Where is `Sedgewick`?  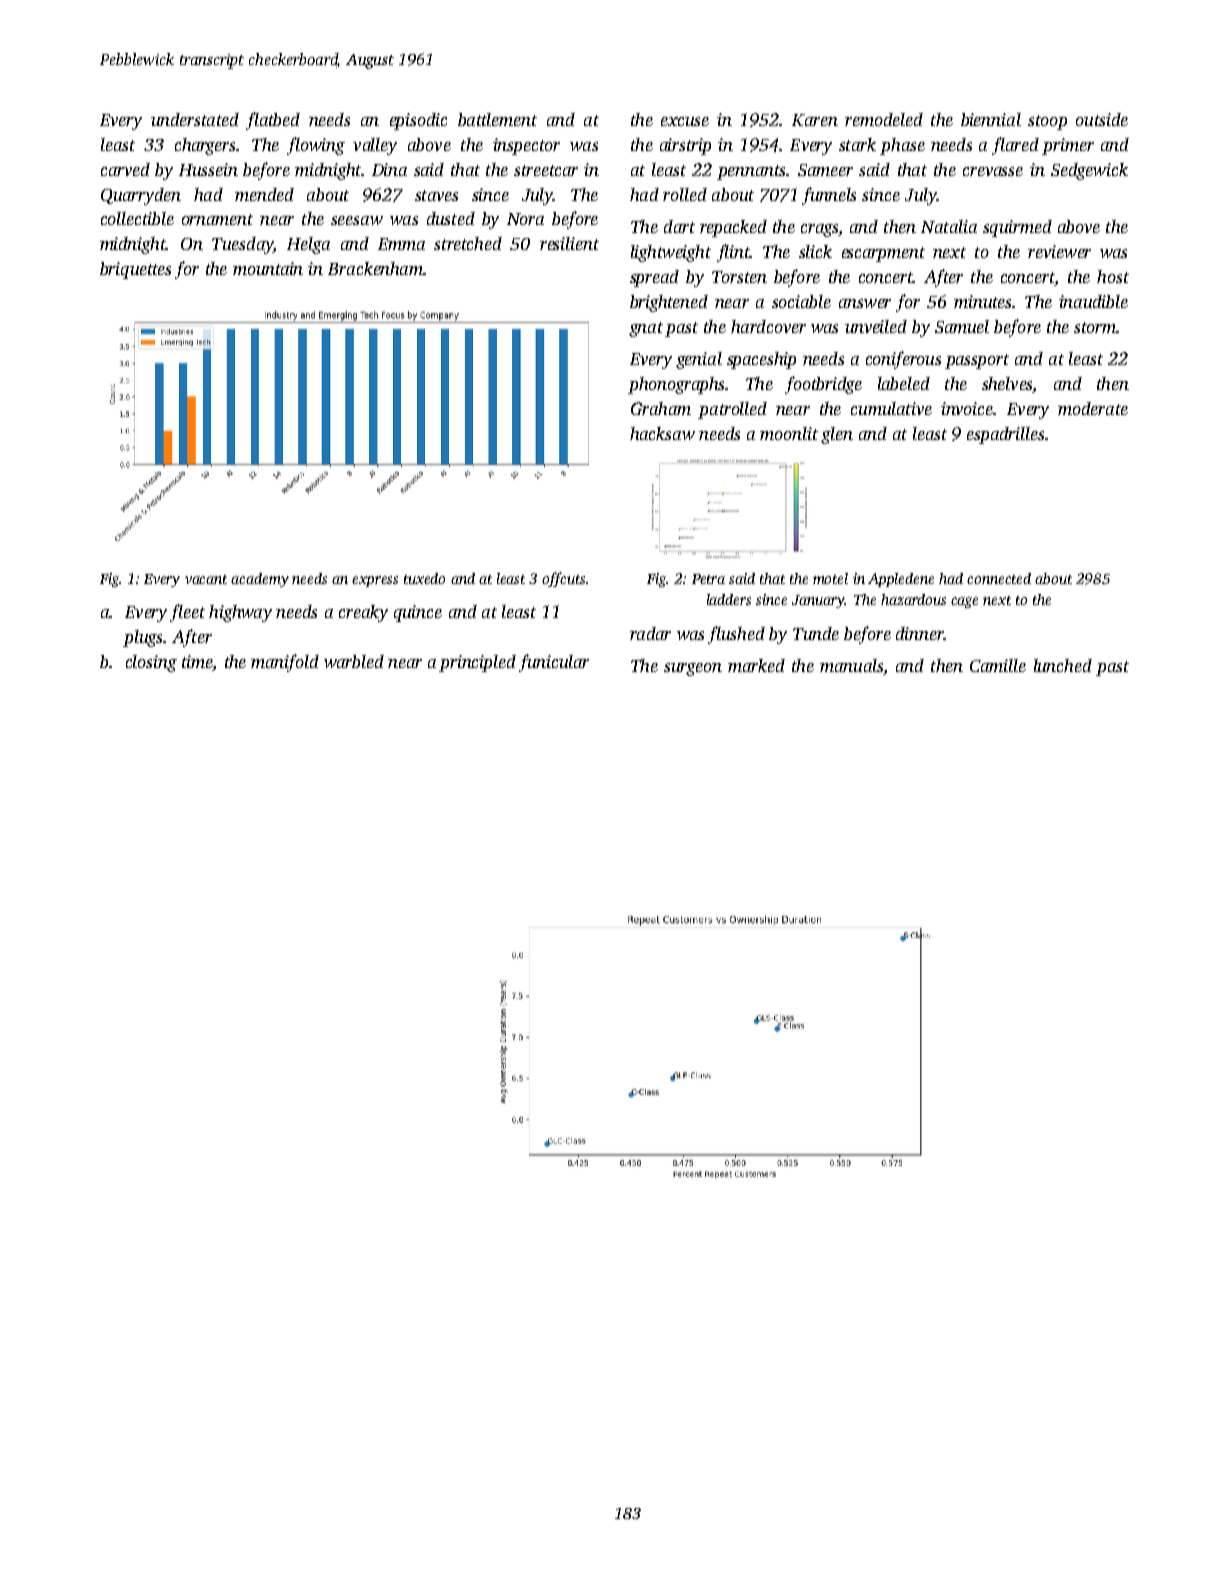
Sedgewick is located at coordinates (1089, 171).
